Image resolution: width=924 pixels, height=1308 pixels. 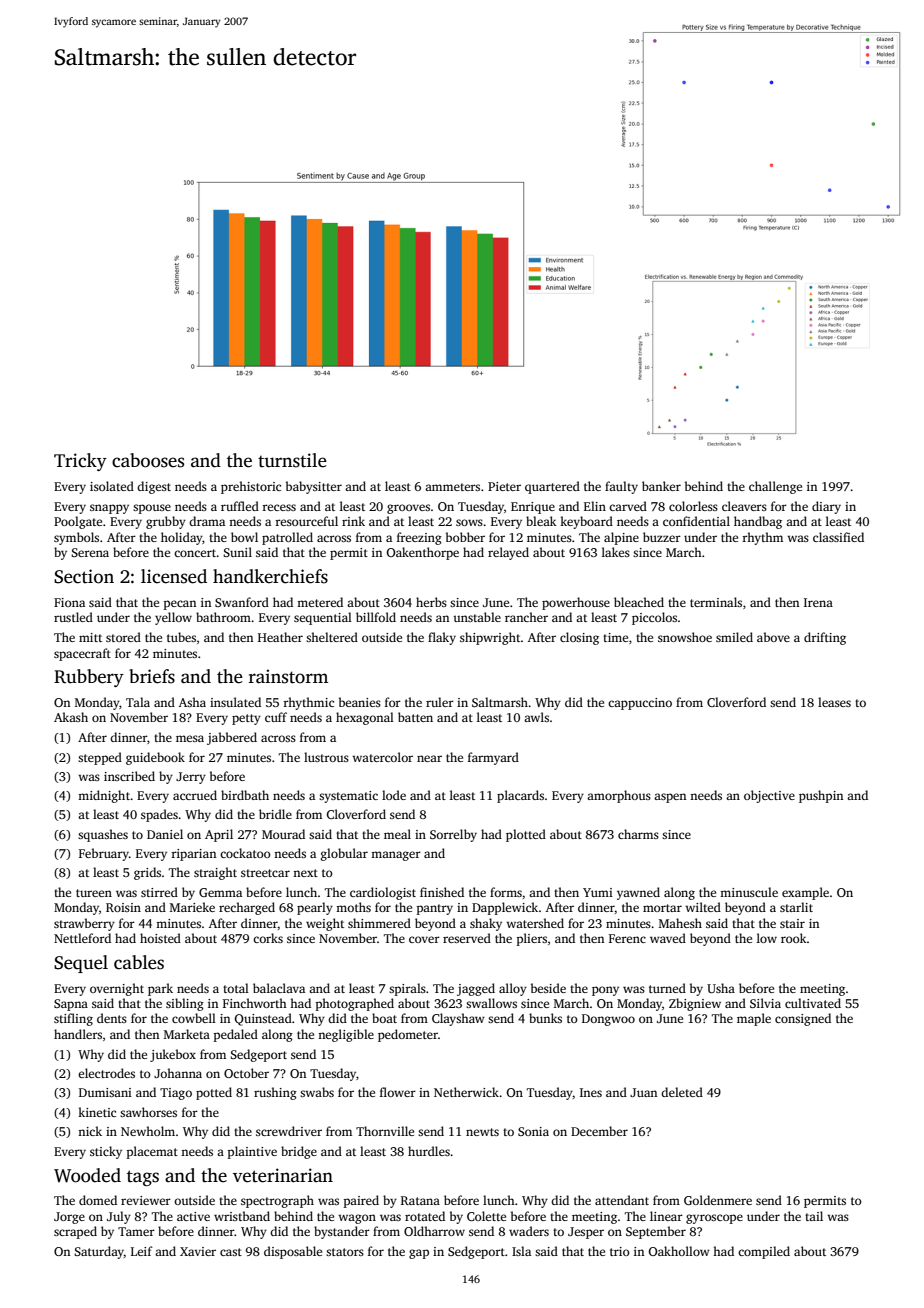 What do you see at coordinates (148, 460) in the image?
I see `cabooses` at bounding box center [148, 460].
